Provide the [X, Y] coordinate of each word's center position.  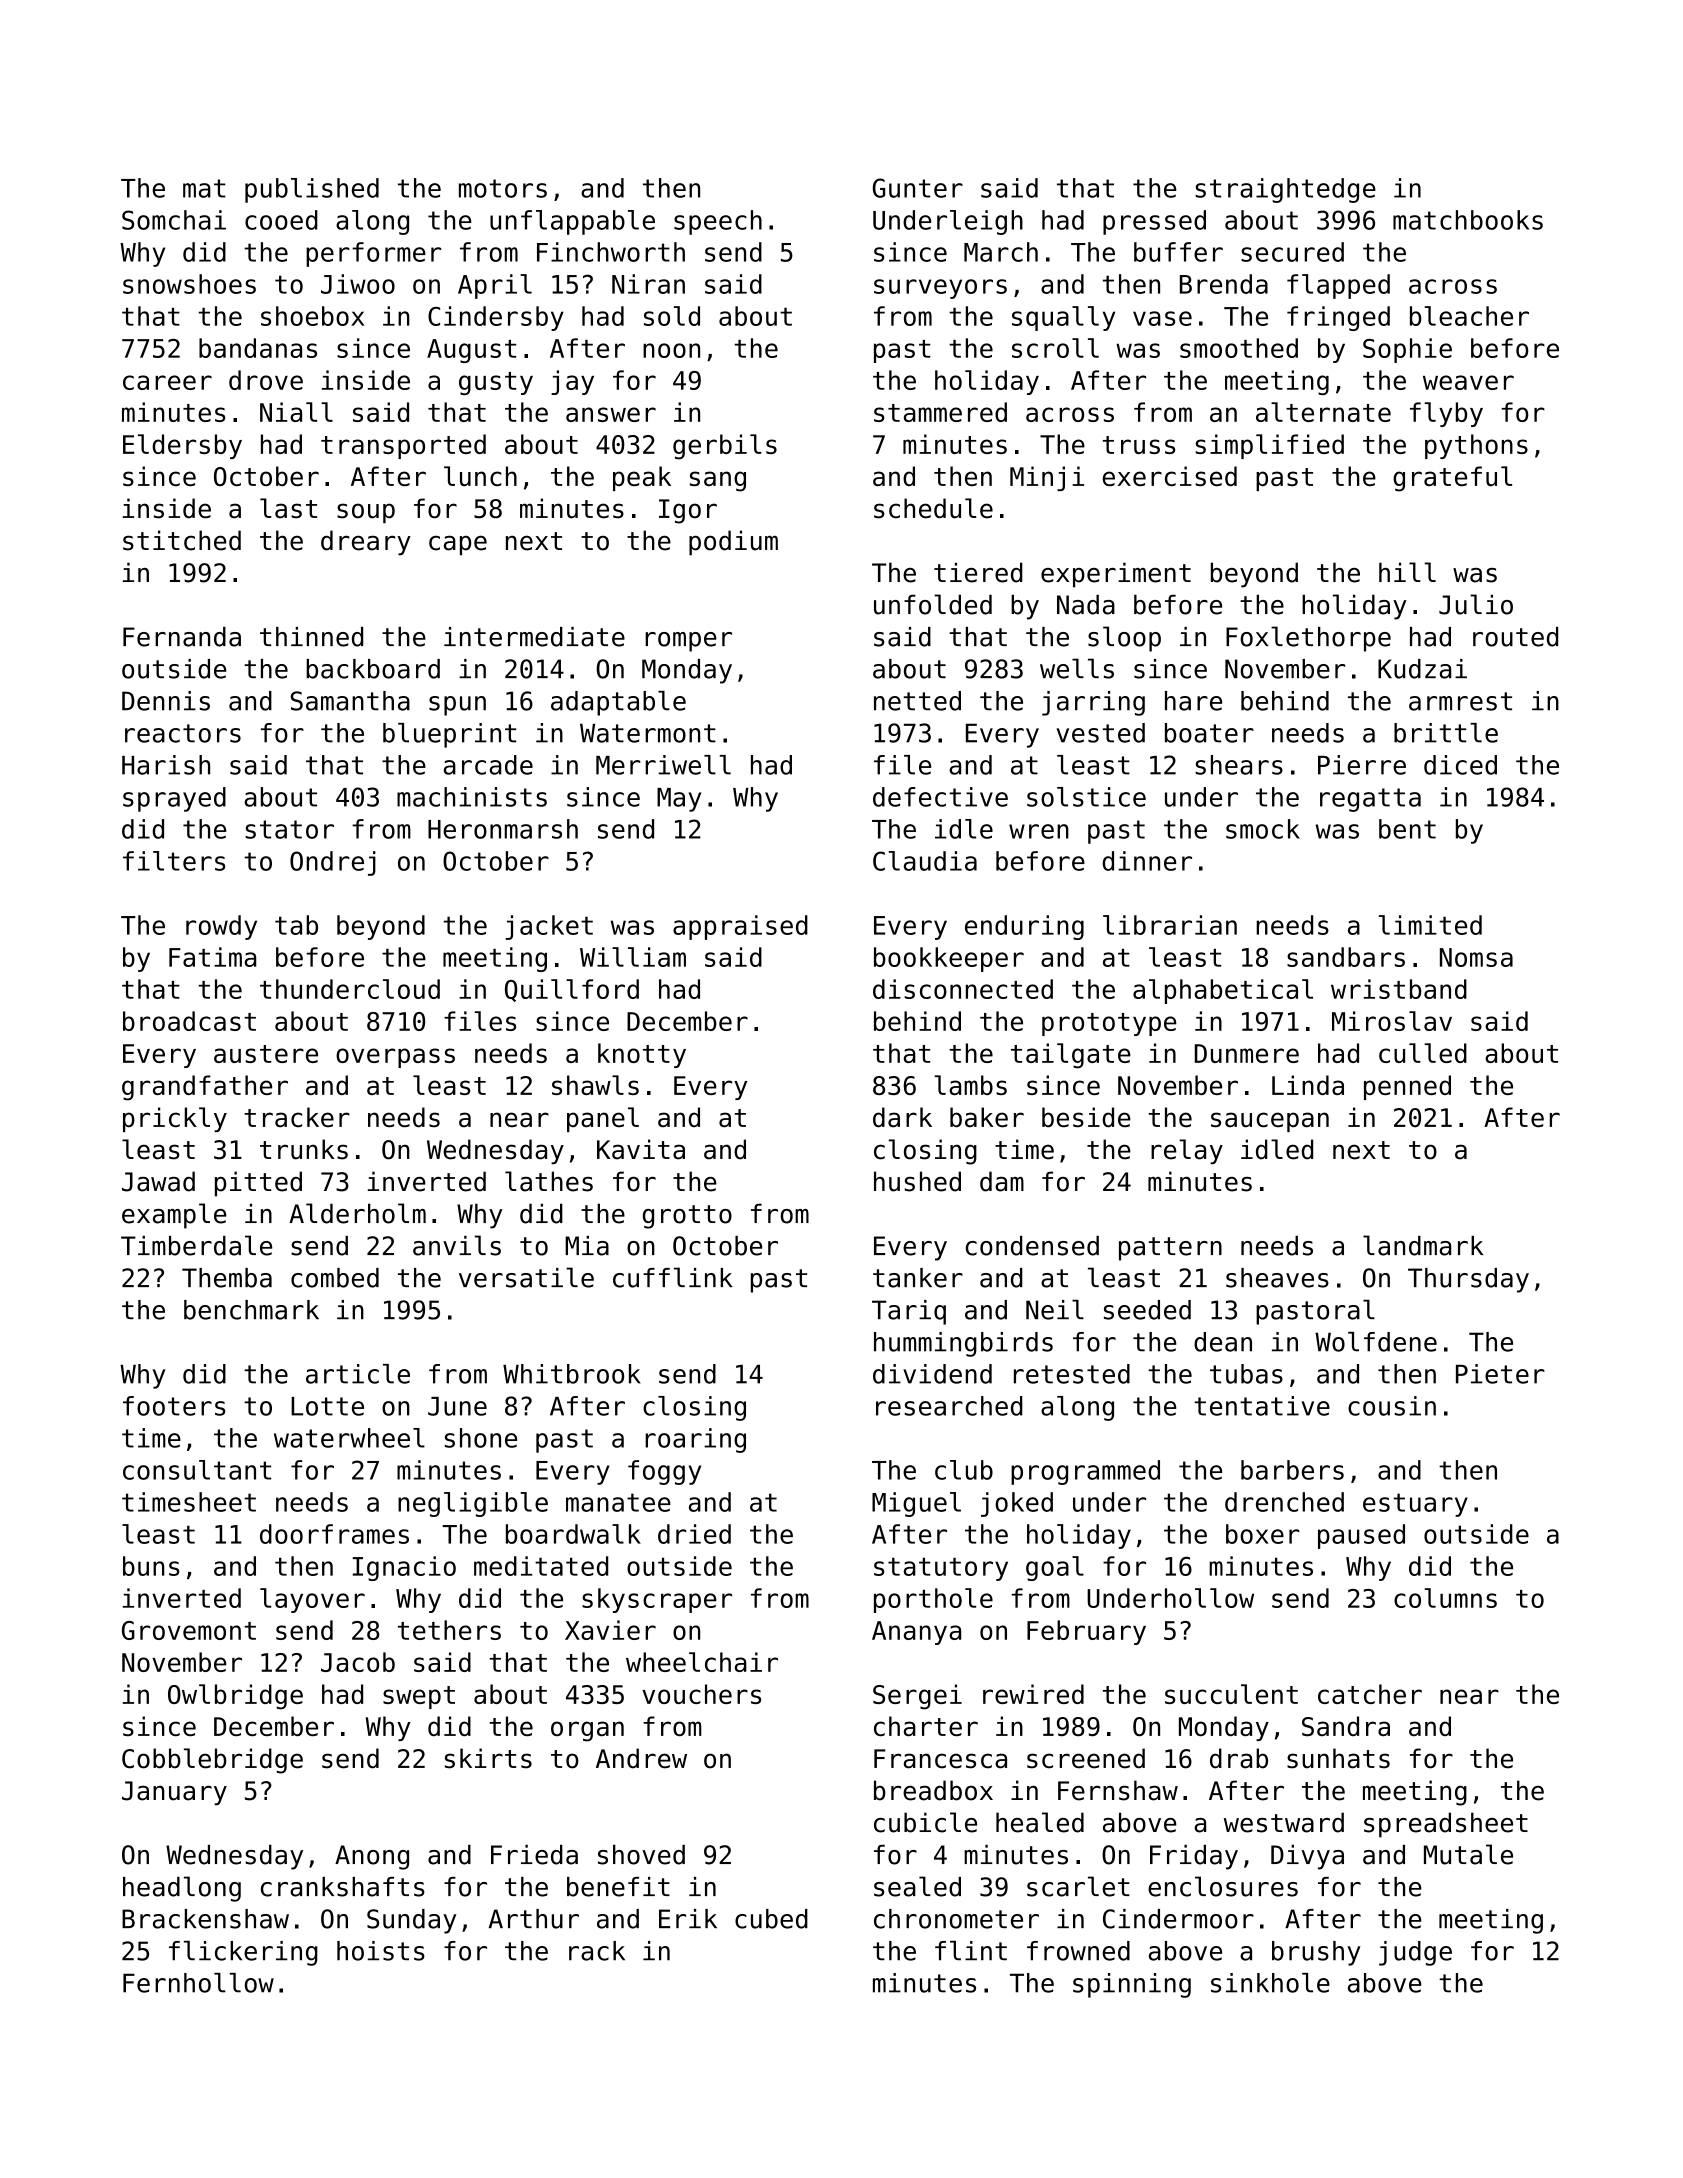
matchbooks [1468, 220]
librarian [1170, 925]
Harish [166, 765]
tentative [1262, 1406]
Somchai [174, 220]
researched [949, 1406]
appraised [740, 927]
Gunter [918, 188]
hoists [381, 1951]
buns [151, 1566]
